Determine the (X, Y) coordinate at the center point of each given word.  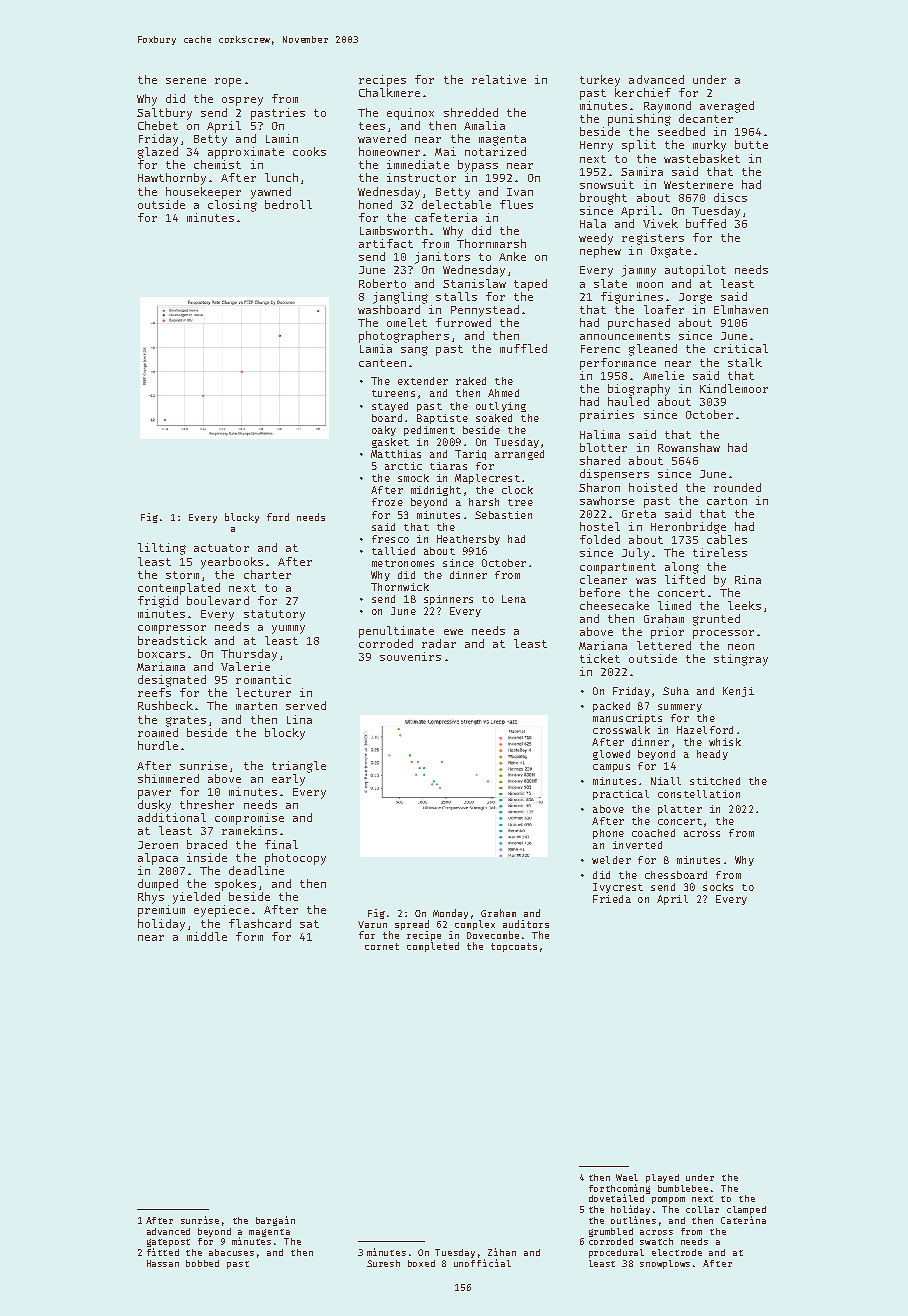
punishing (639, 120)
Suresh (383, 1263)
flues (516, 204)
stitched (715, 781)
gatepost (168, 1243)
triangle (299, 767)
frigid (158, 602)
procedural (616, 1253)
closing (232, 206)
